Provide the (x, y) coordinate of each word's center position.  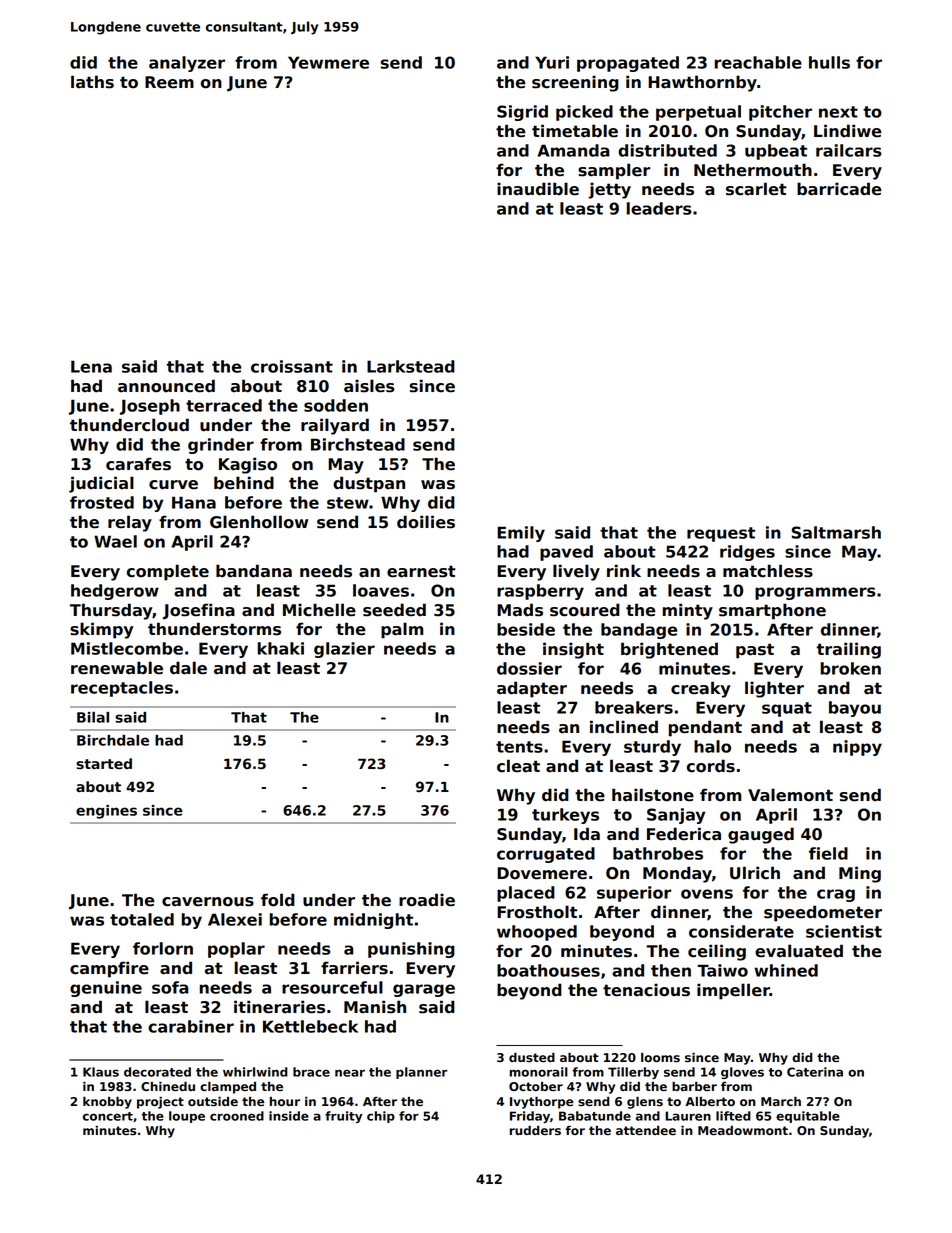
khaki (281, 648)
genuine (106, 989)
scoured (585, 610)
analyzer (187, 64)
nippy (857, 748)
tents (519, 747)
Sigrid (522, 113)
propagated (628, 64)
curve (173, 485)
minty (688, 611)
